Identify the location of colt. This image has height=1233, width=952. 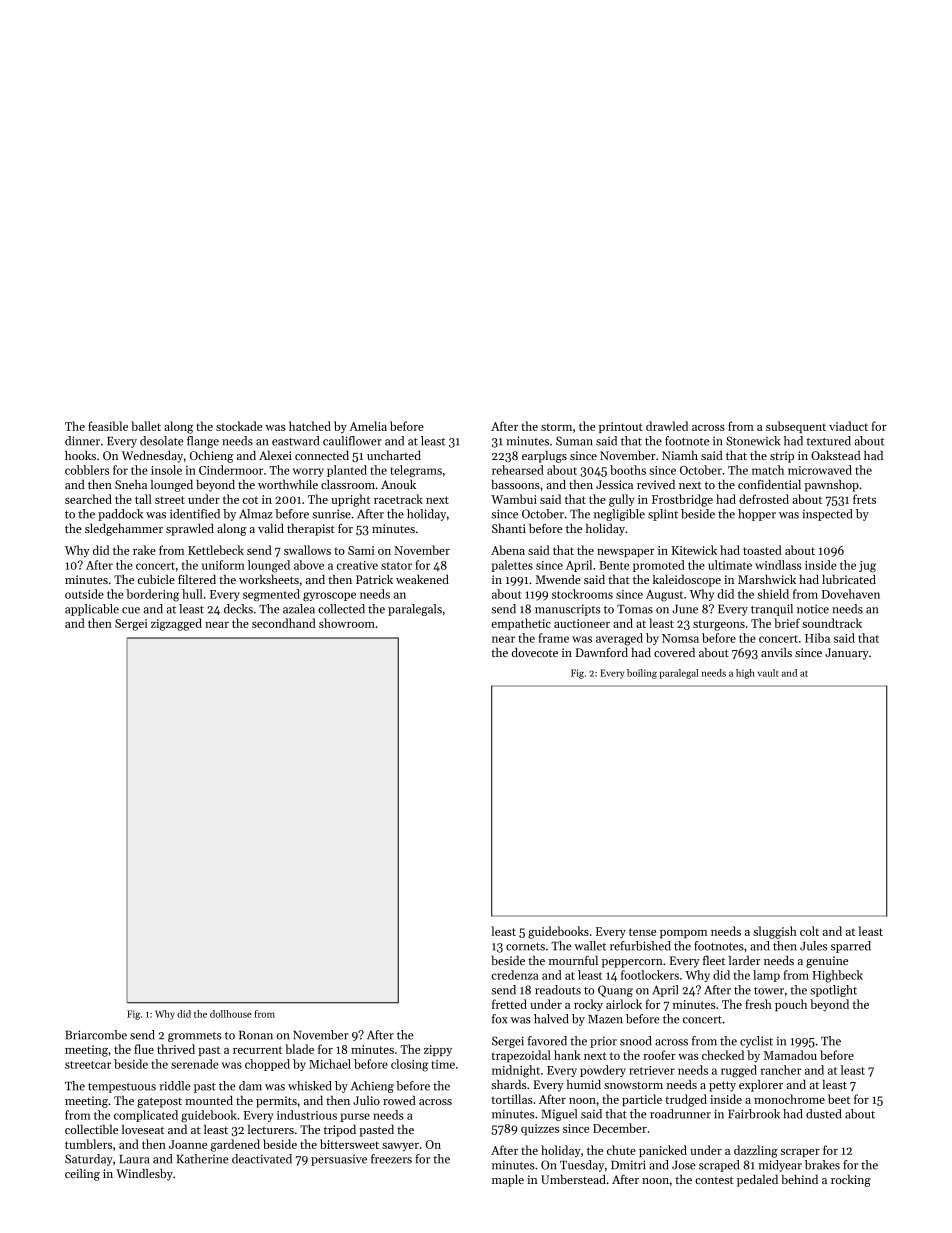
(809, 931).
